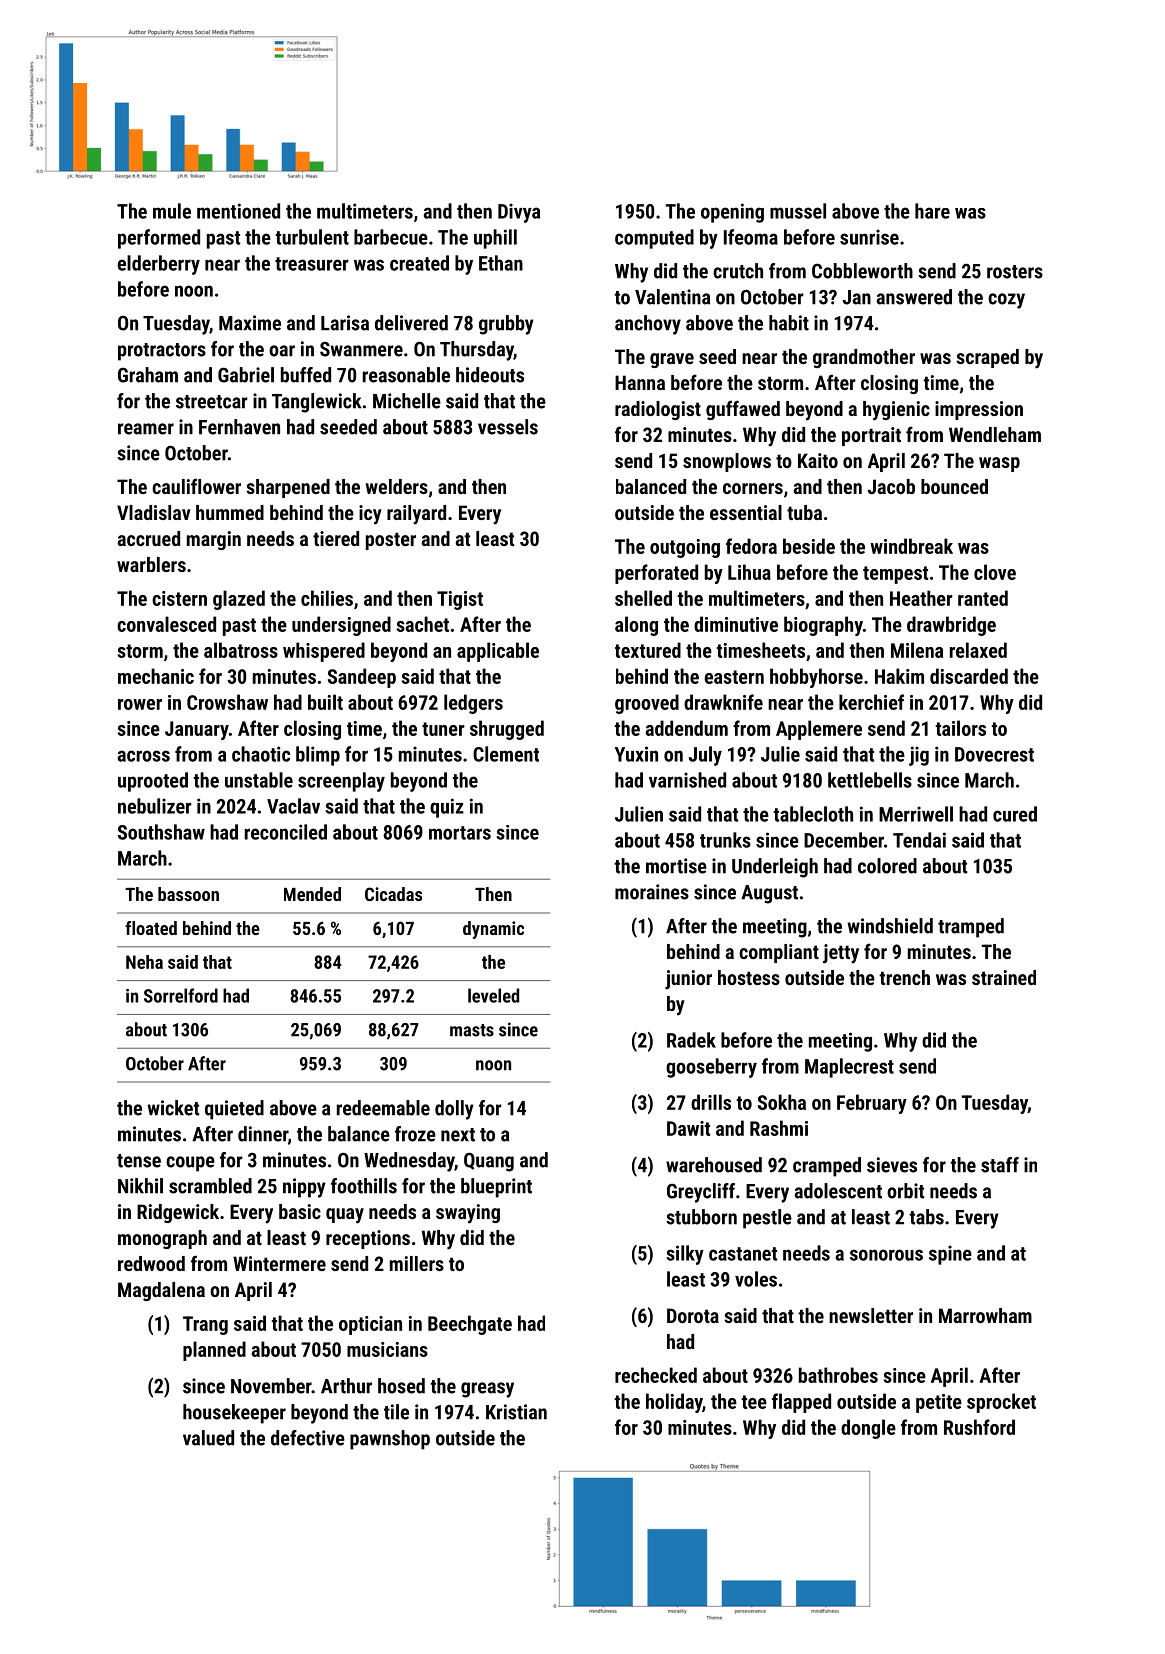 Image resolution: width=1165 pixels, height=1654 pixels. I want to click on clove, so click(995, 572).
